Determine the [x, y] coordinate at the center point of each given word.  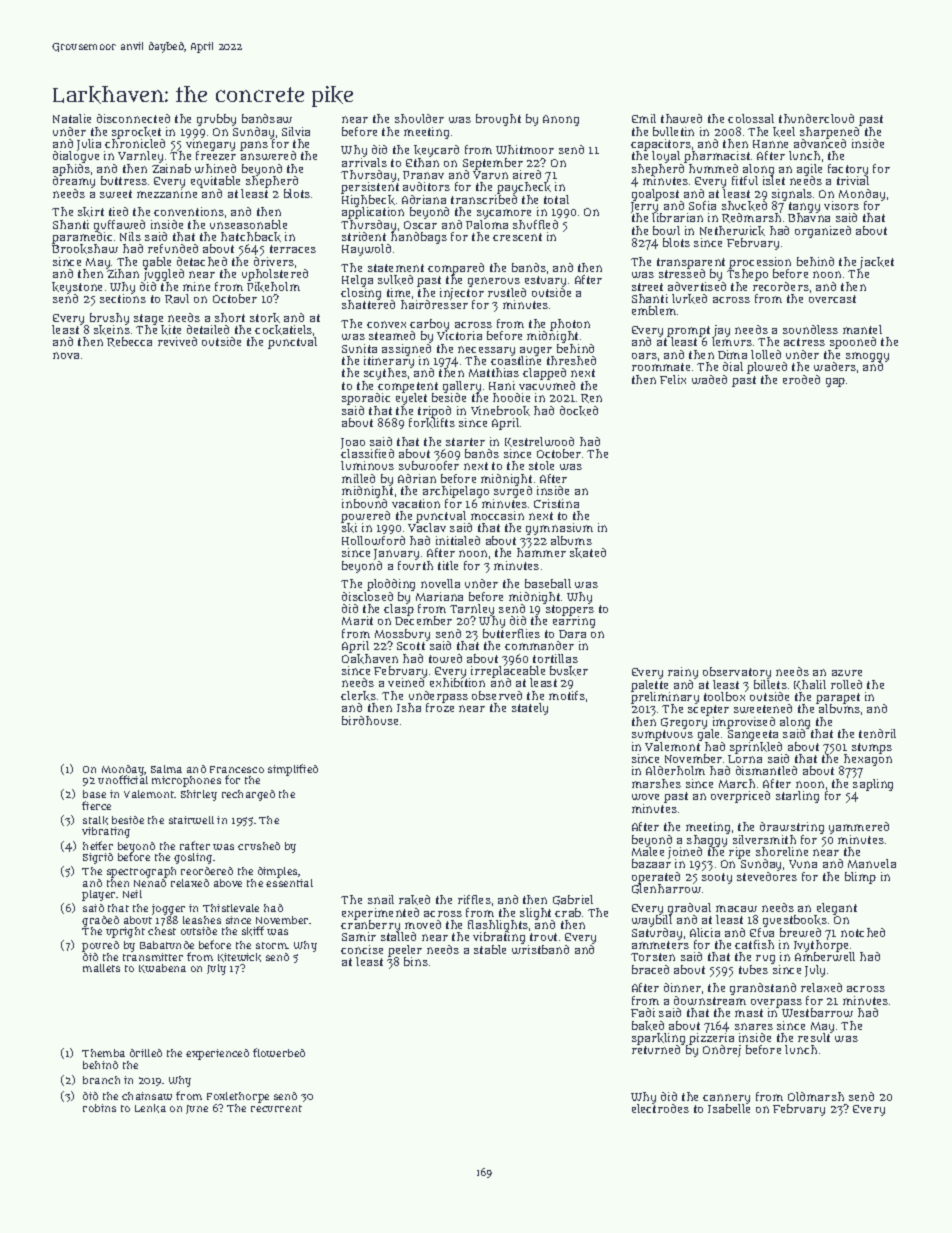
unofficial [123, 780]
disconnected [133, 118]
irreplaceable [508, 672]
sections [123, 298]
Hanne [770, 144]
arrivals [364, 162]
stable [490, 949]
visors [841, 205]
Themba [103, 1053]
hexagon [867, 760]
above [228, 883]
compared [456, 269]
